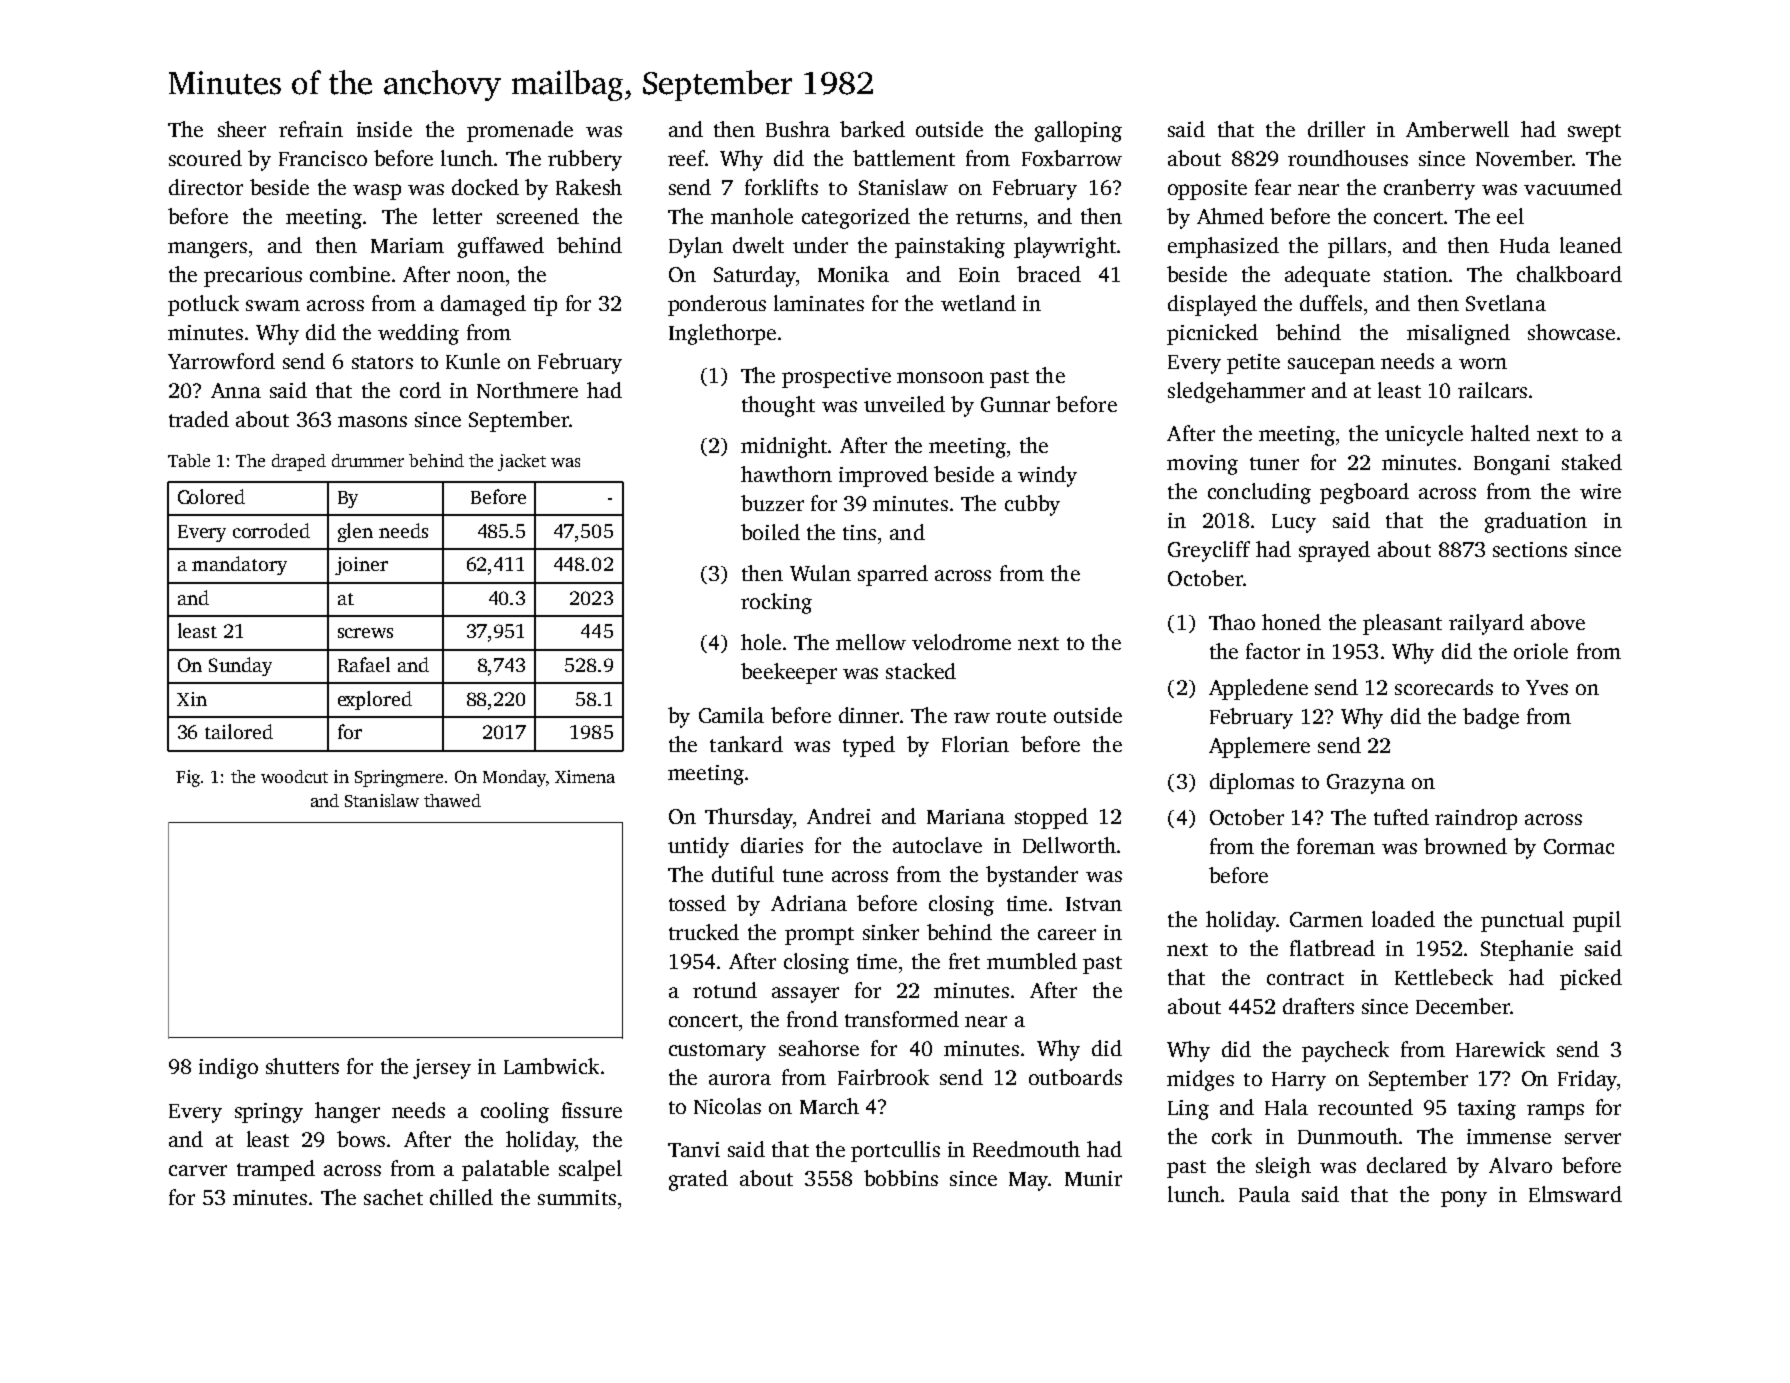  Describe the element at coordinates (273, 305) in the image. I see `swam` at that location.
